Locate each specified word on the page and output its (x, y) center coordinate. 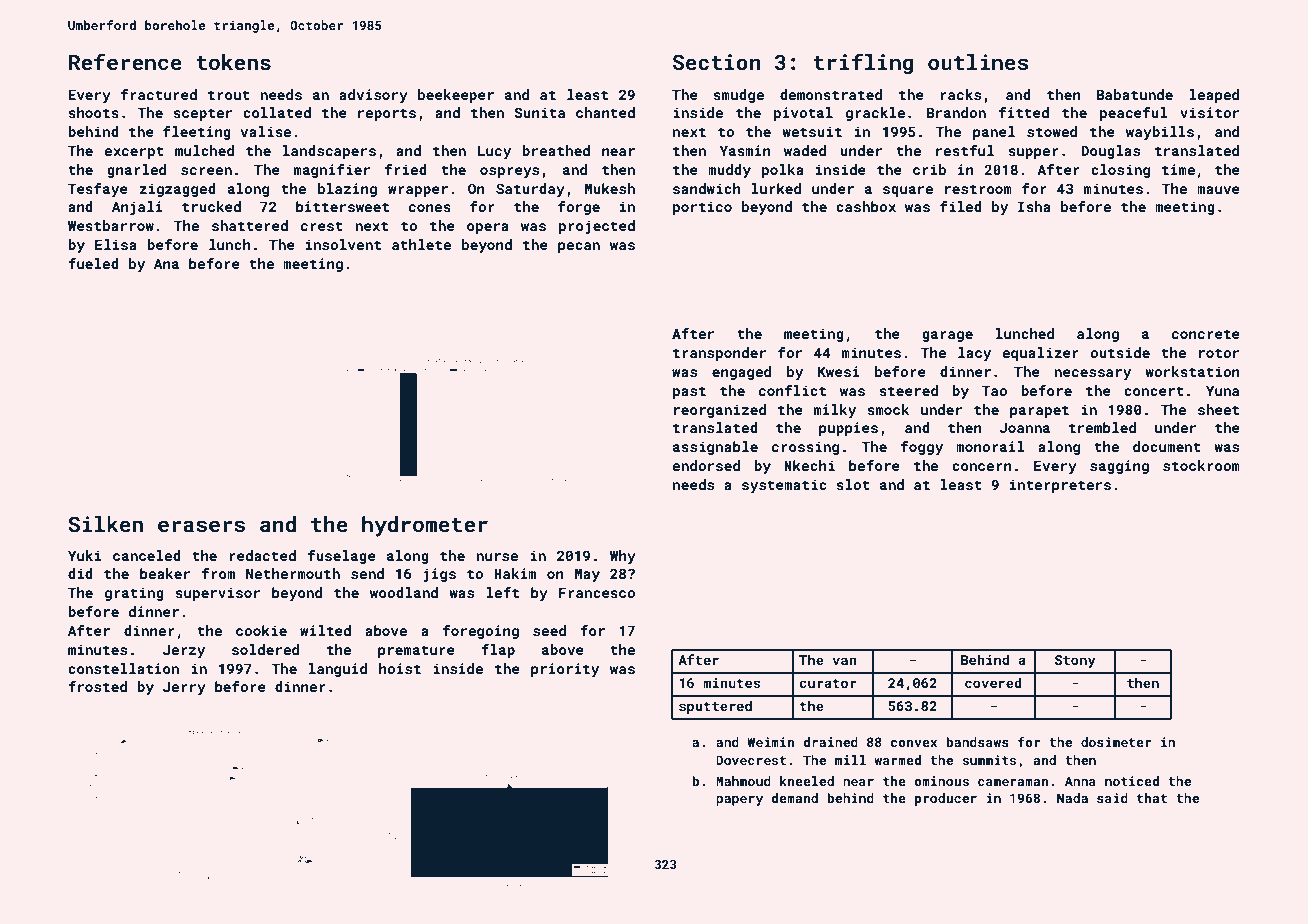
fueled (93, 263)
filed (961, 206)
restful (965, 150)
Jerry (184, 688)
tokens (233, 62)
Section (717, 62)
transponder (719, 354)
